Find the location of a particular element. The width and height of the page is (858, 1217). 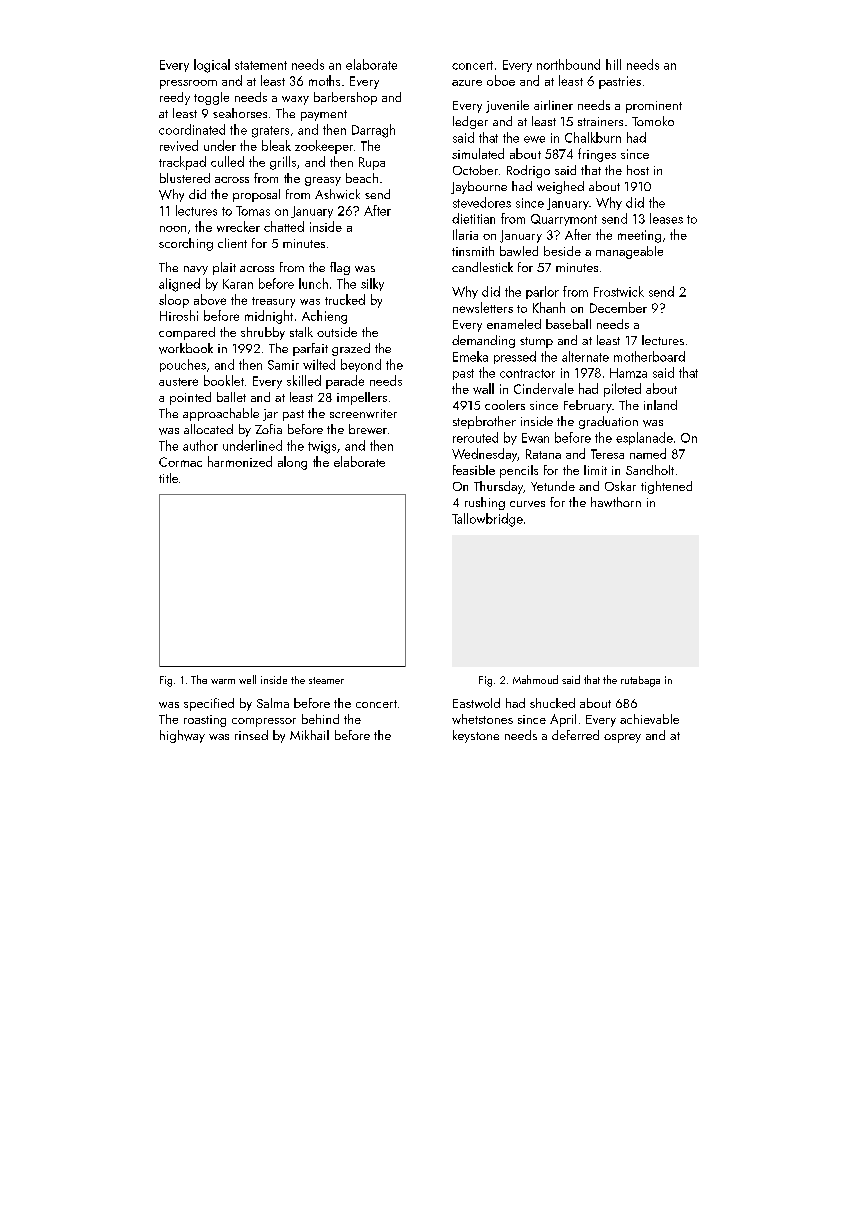

rinsed is located at coordinates (251, 735).
